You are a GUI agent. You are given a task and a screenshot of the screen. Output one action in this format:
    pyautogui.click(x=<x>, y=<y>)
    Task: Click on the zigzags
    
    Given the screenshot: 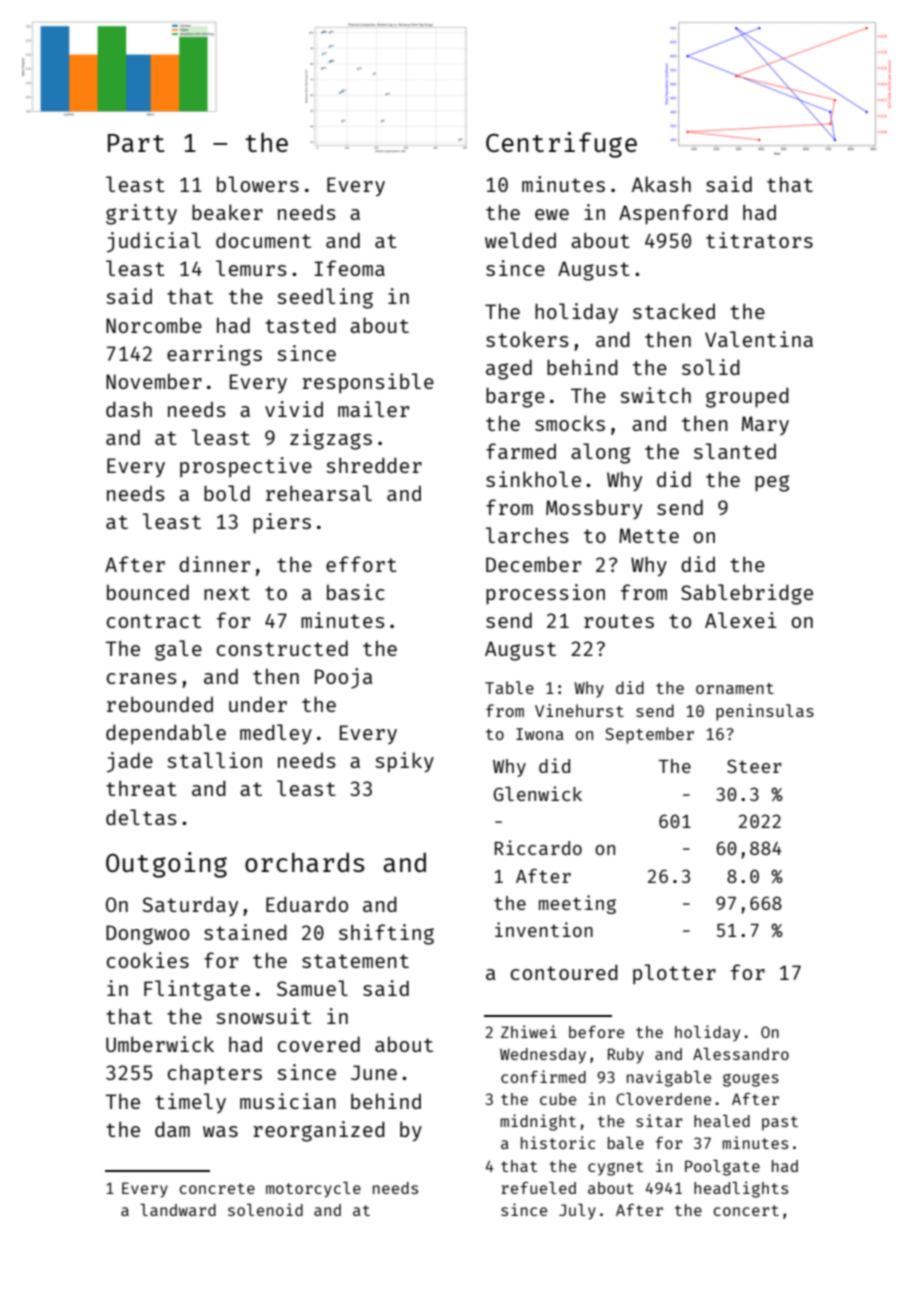 What is the action you would take?
    pyautogui.click(x=331, y=439)
